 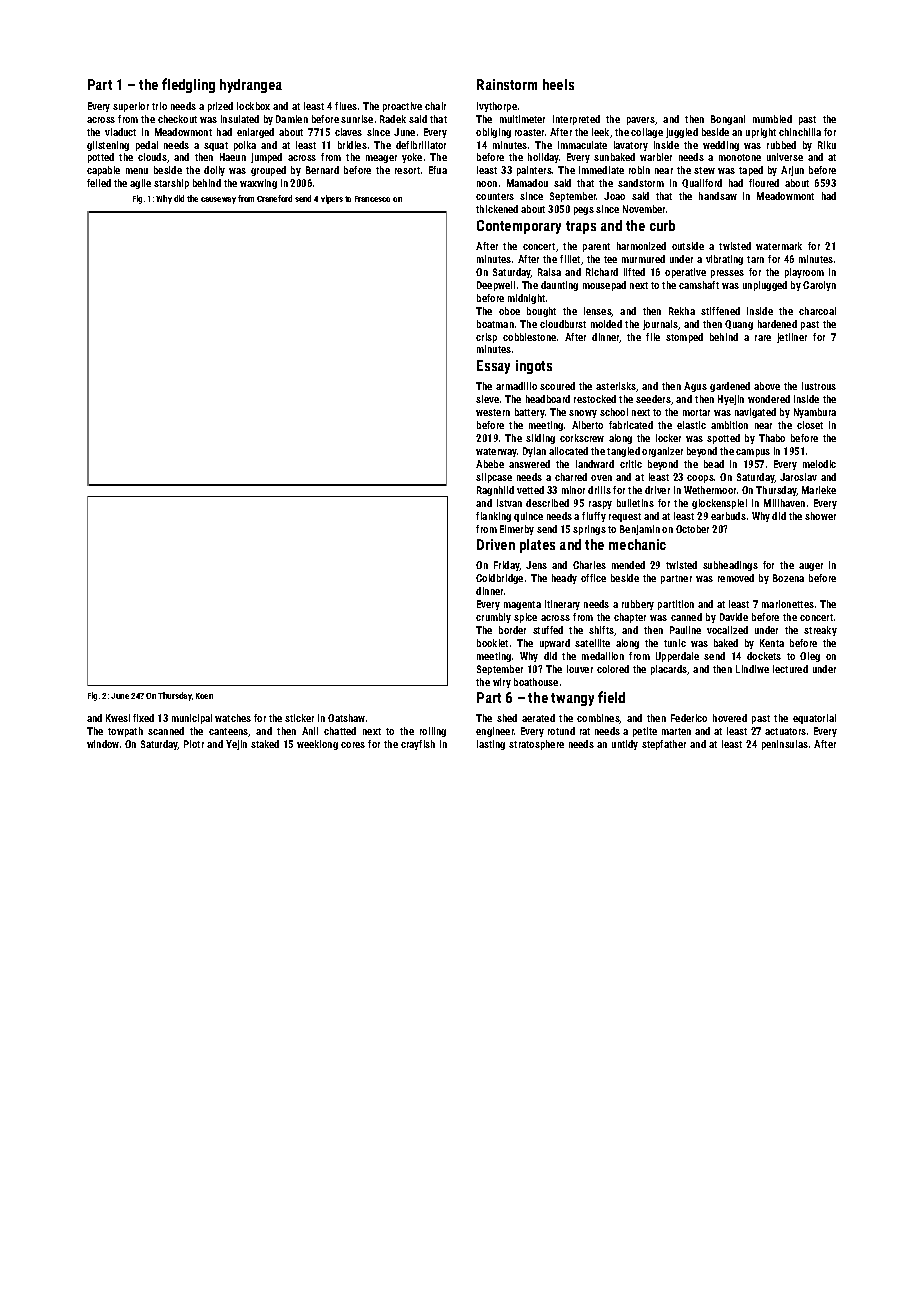 What do you see at coordinates (194, 744) in the screenshot?
I see `Piotr` at bounding box center [194, 744].
